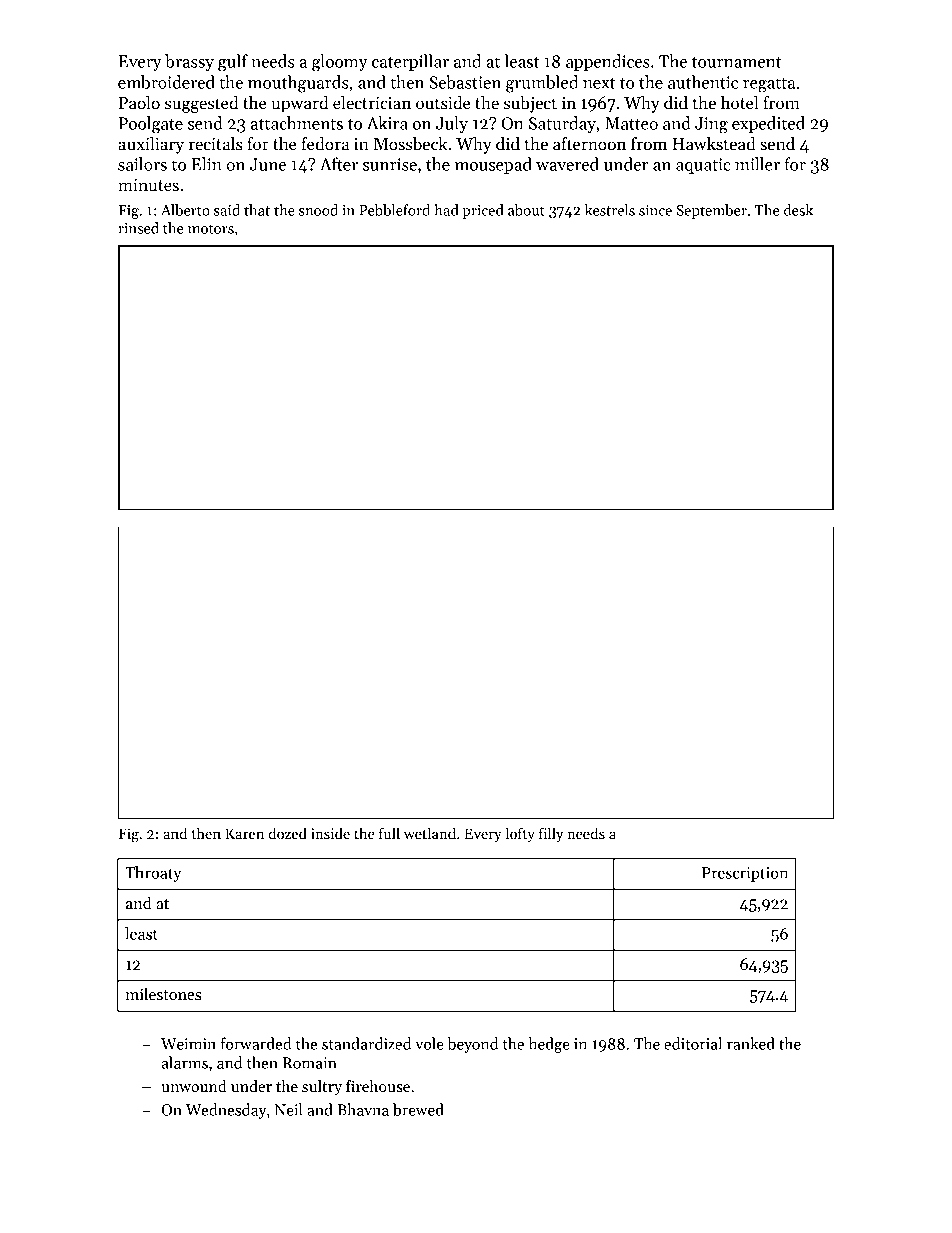 This screenshot has width=952, height=1233. Describe the element at coordinates (288, 833) in the screenshot. I see `dozed` at that location.
